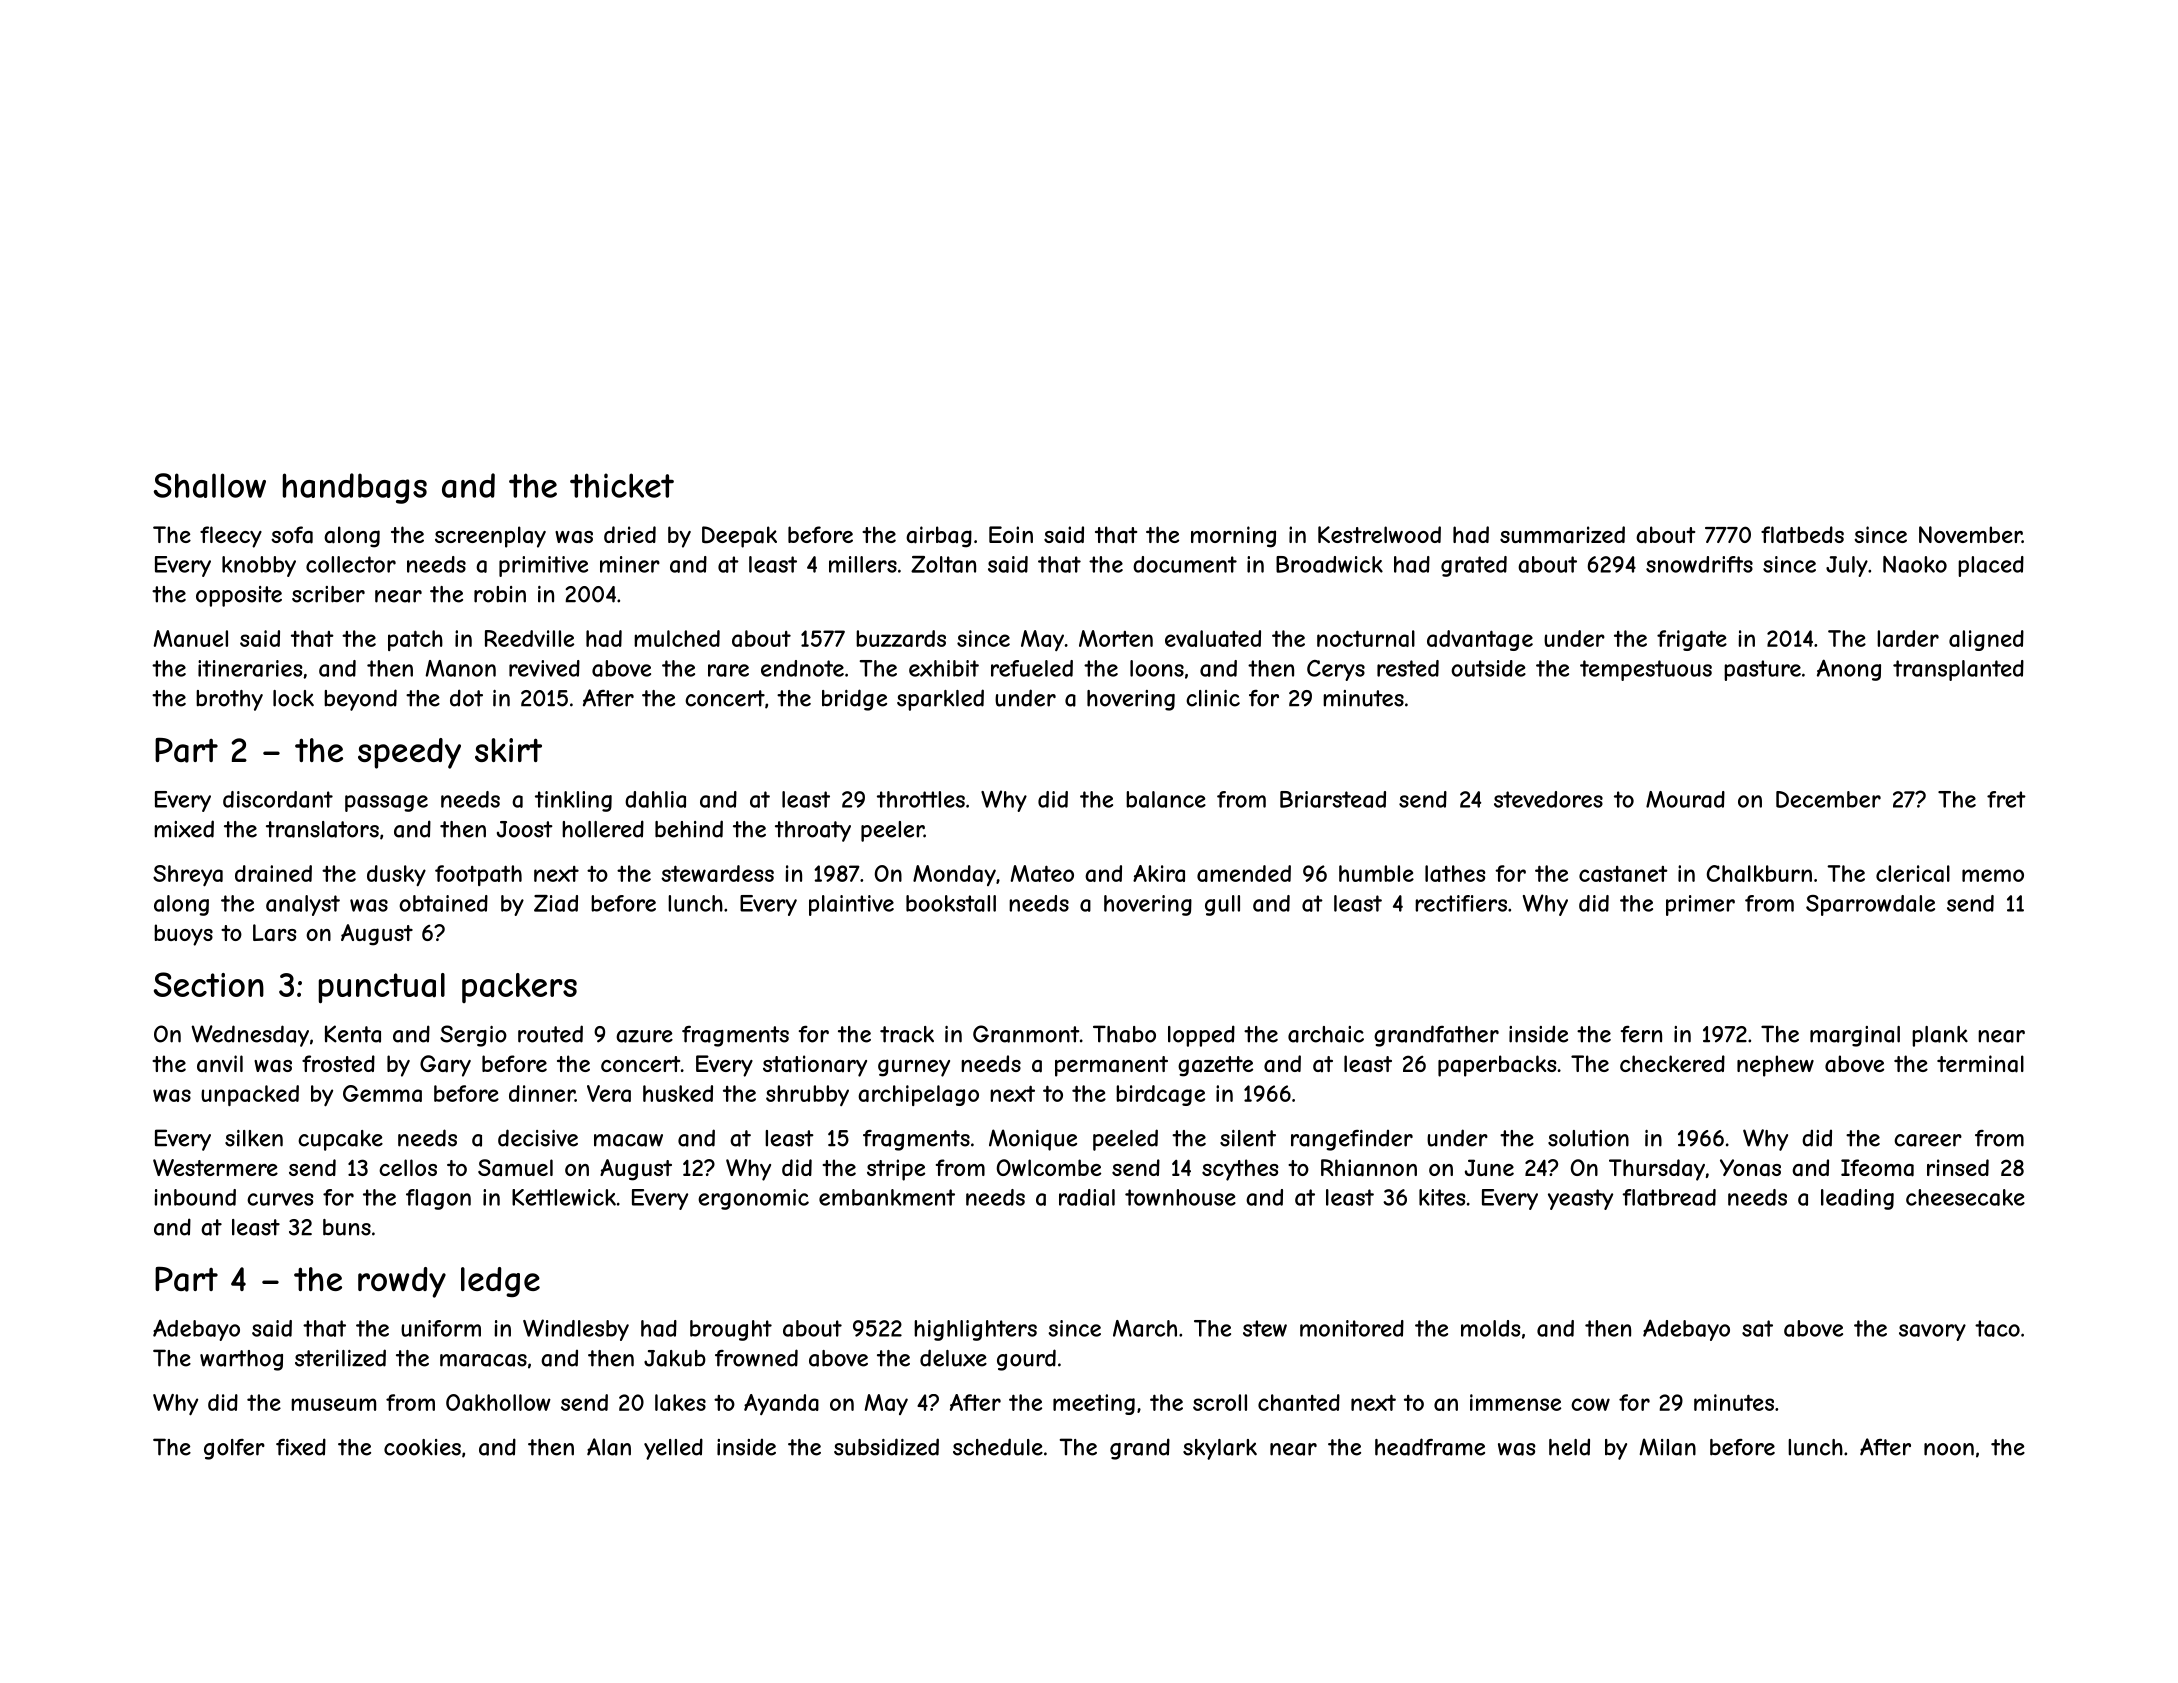 The image size is (2178, 1683). What do you see at coordinates (2006, 799) in the screenshot?
I see `fret` at bounding box center [2006, 799].
